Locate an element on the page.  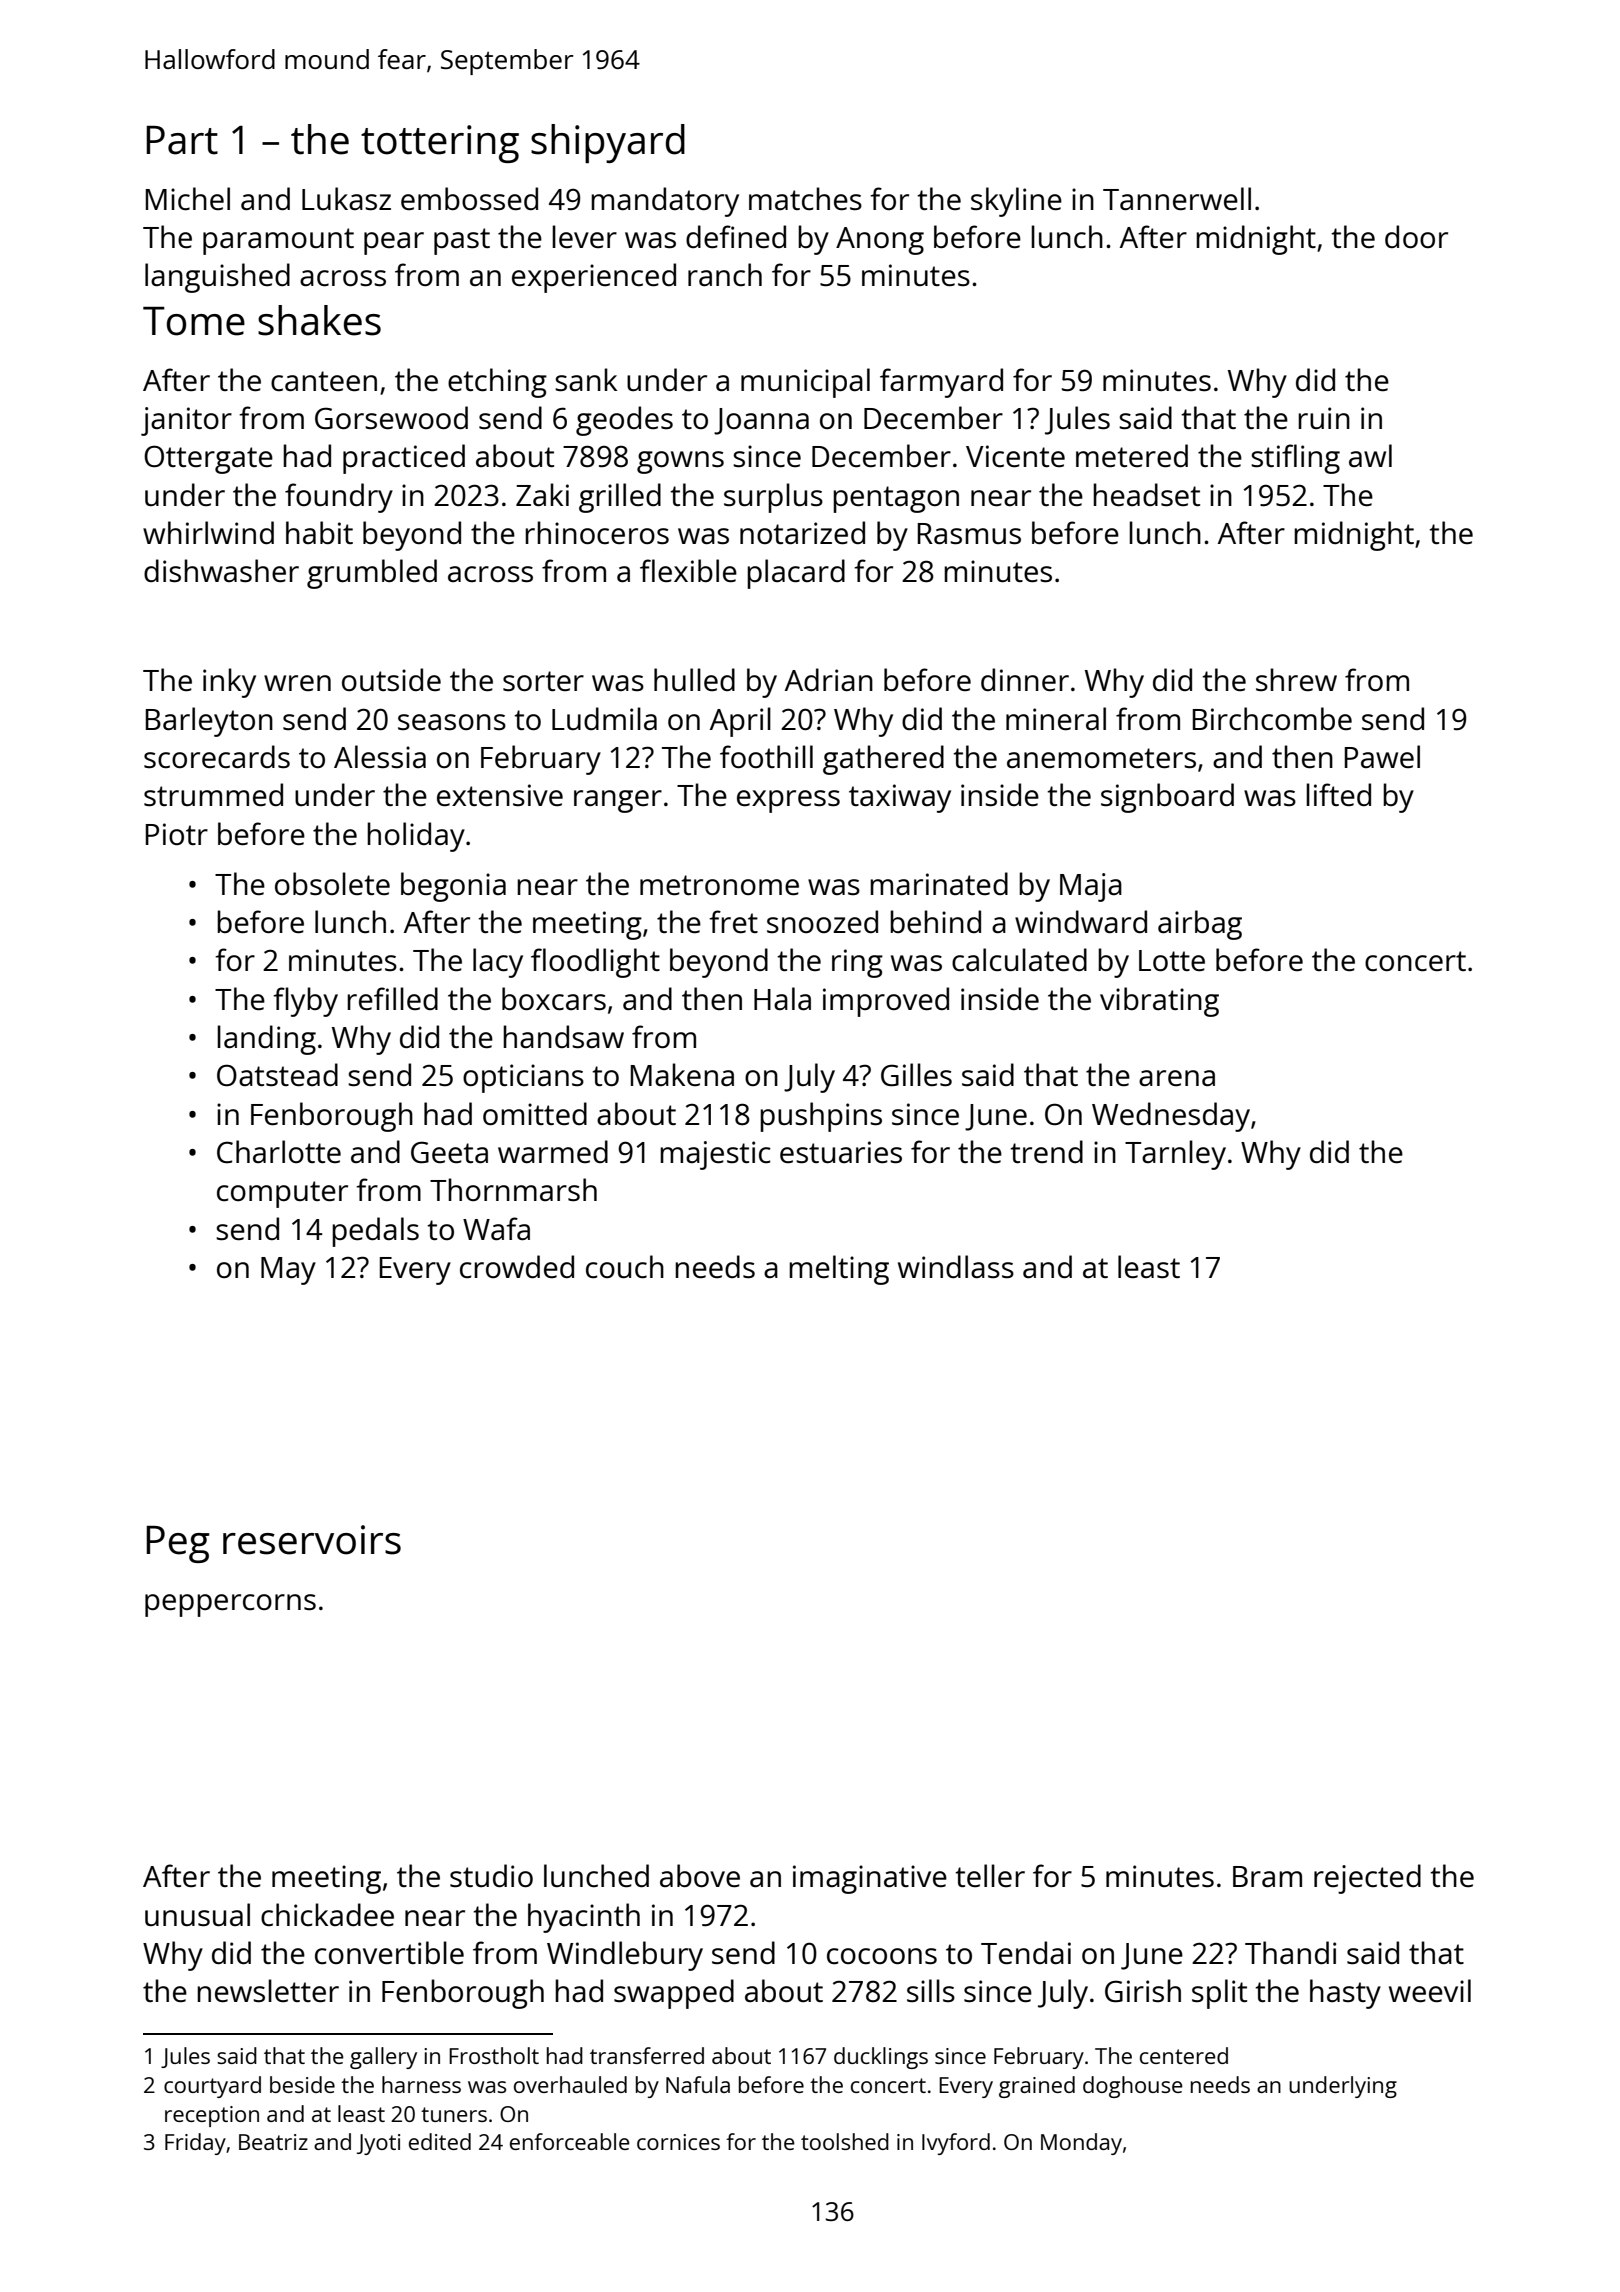
May is located at coordinates (288, 1271).
